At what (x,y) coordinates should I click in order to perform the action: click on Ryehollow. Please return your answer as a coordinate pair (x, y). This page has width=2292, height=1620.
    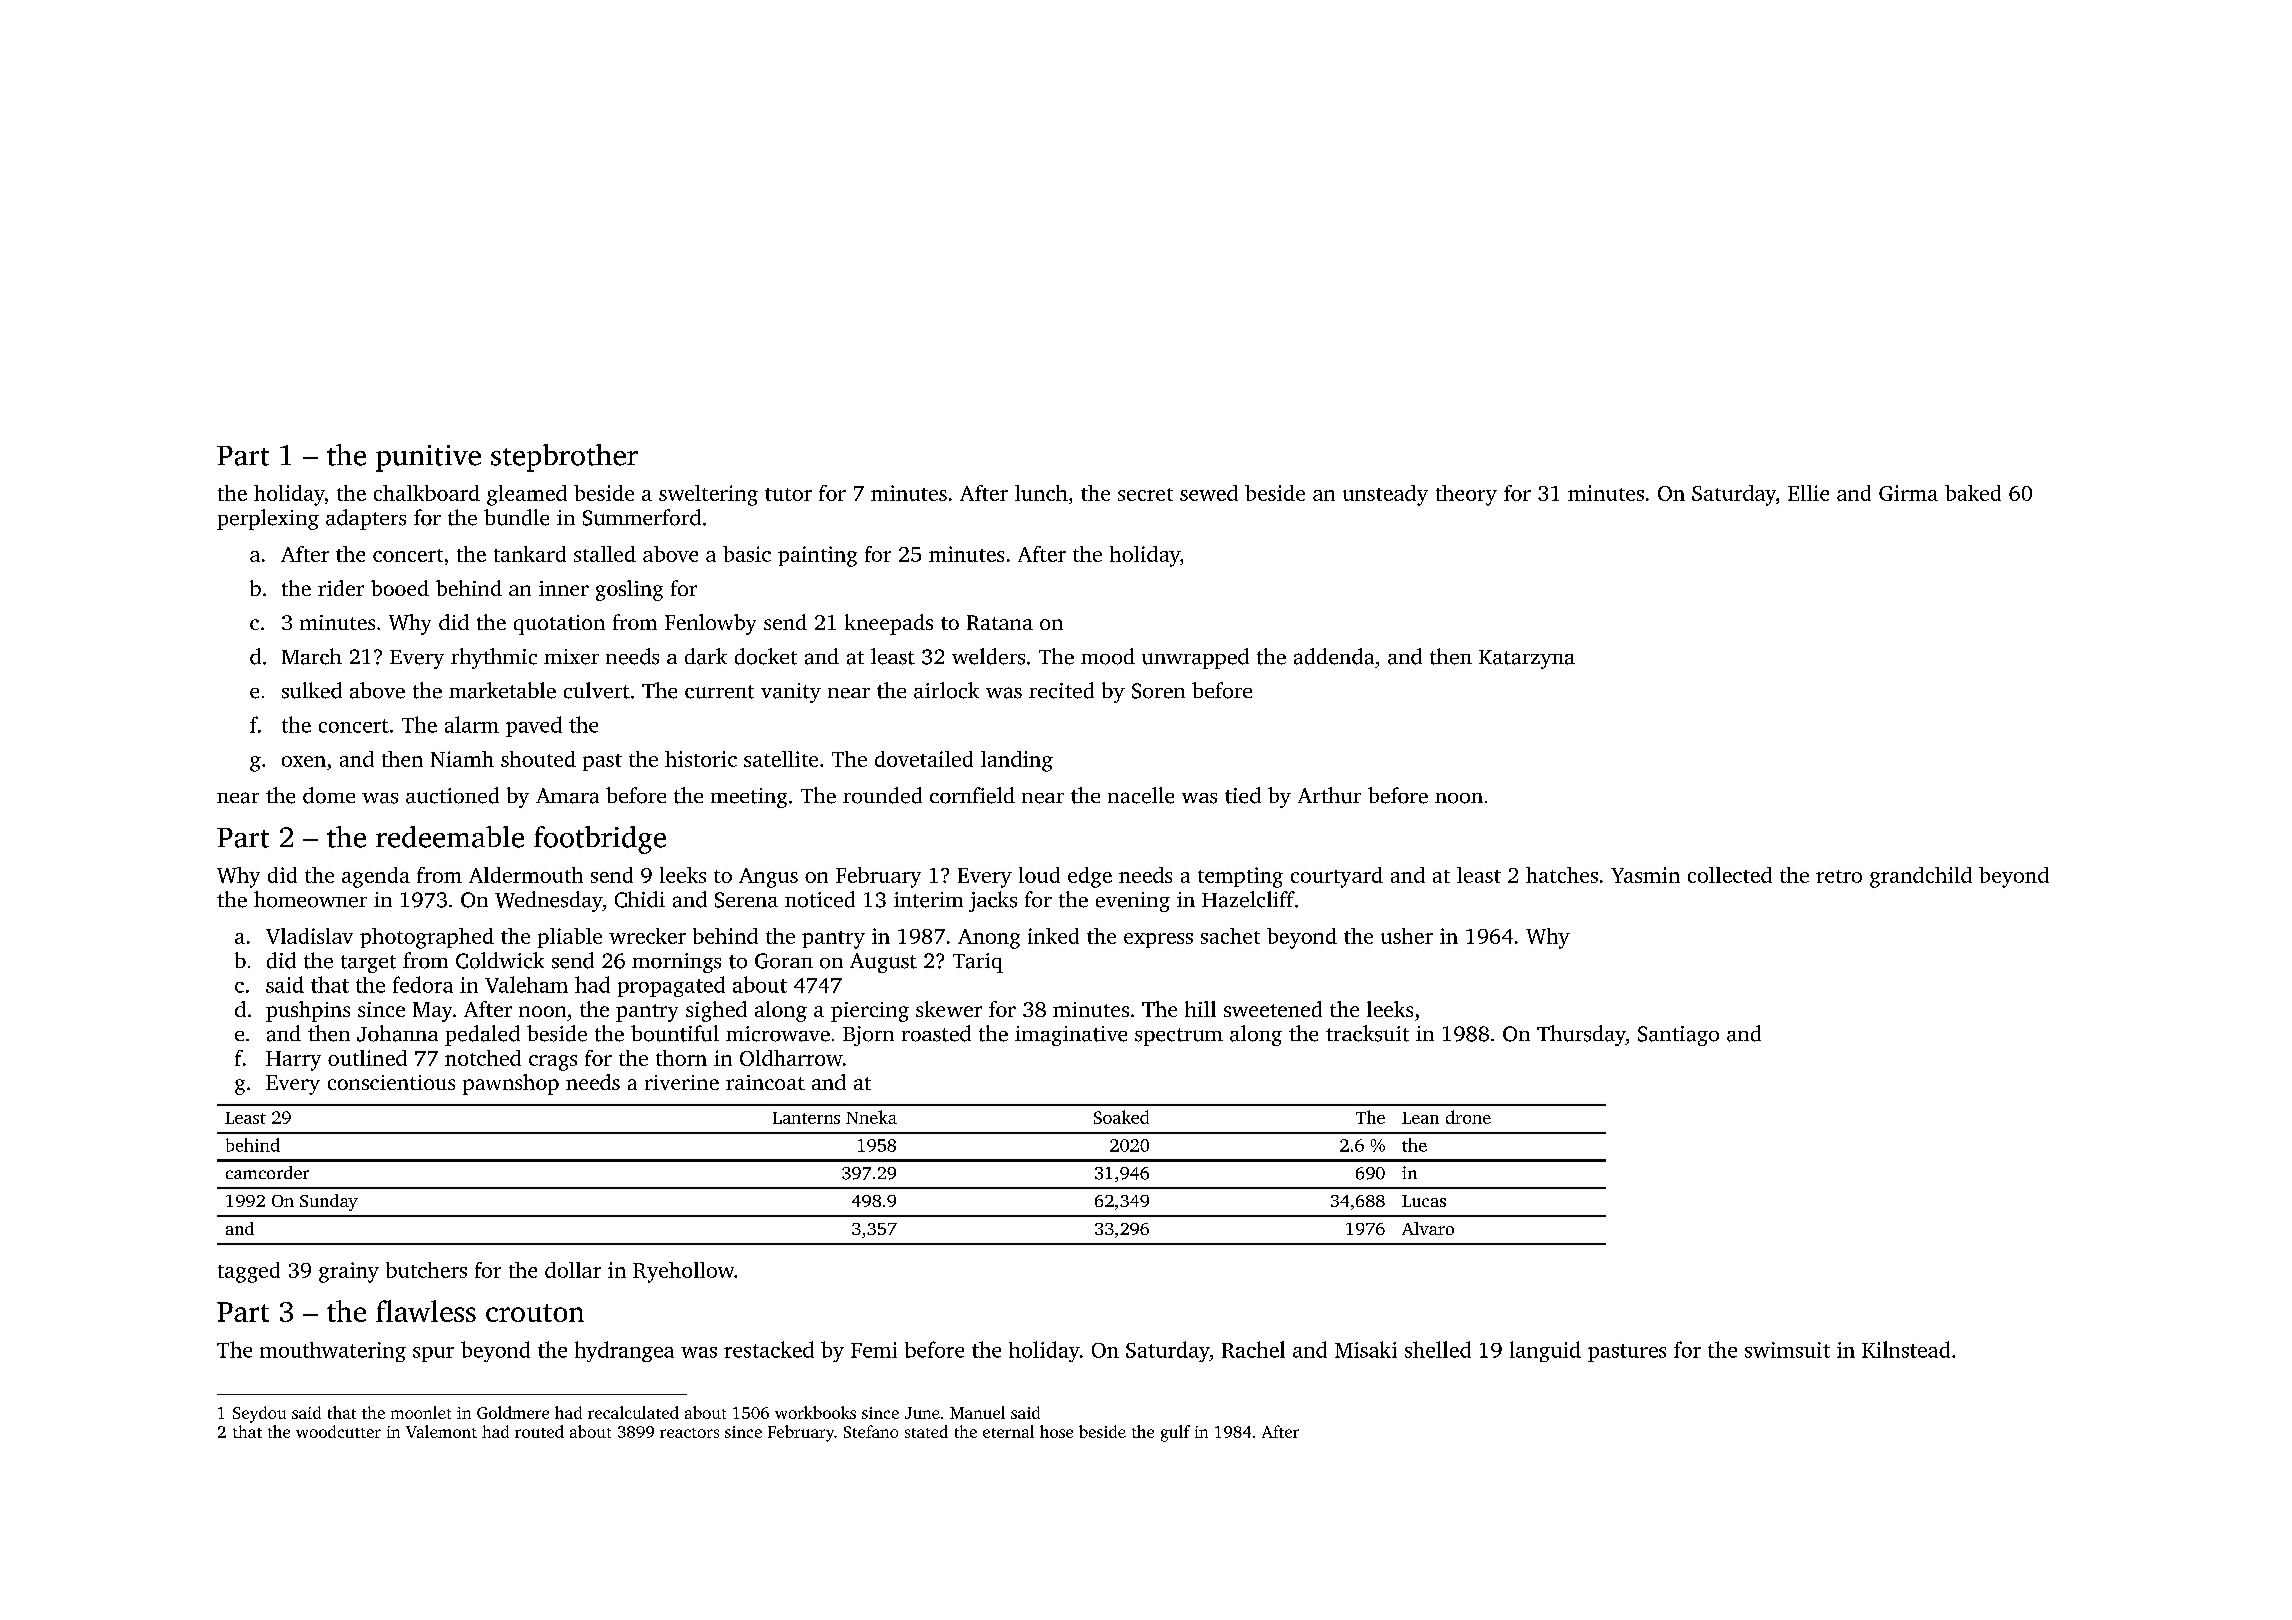
    Looking at the image, I should click on (683, 1272).
